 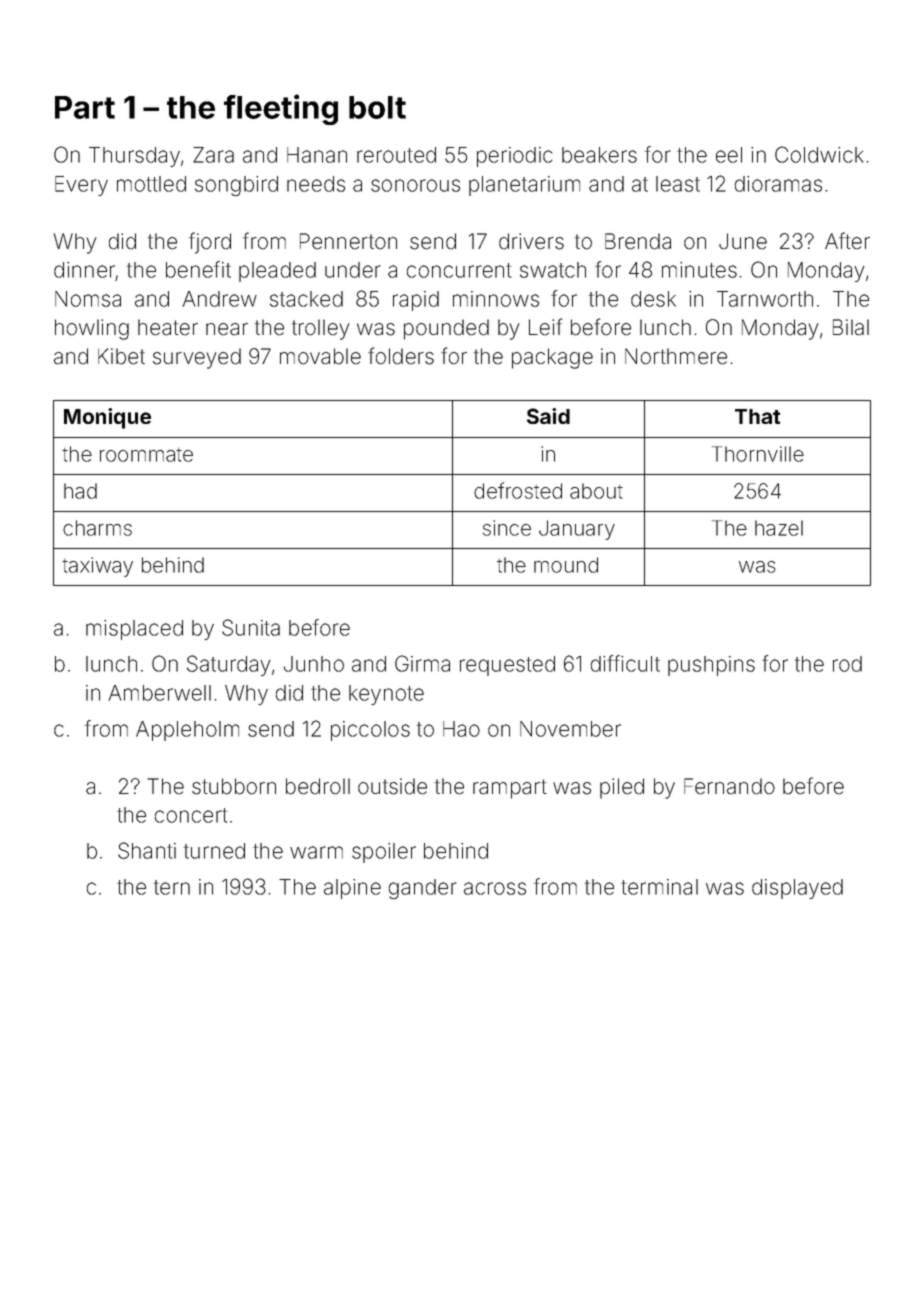 I want to click on across, so click(x=495, y=888).
